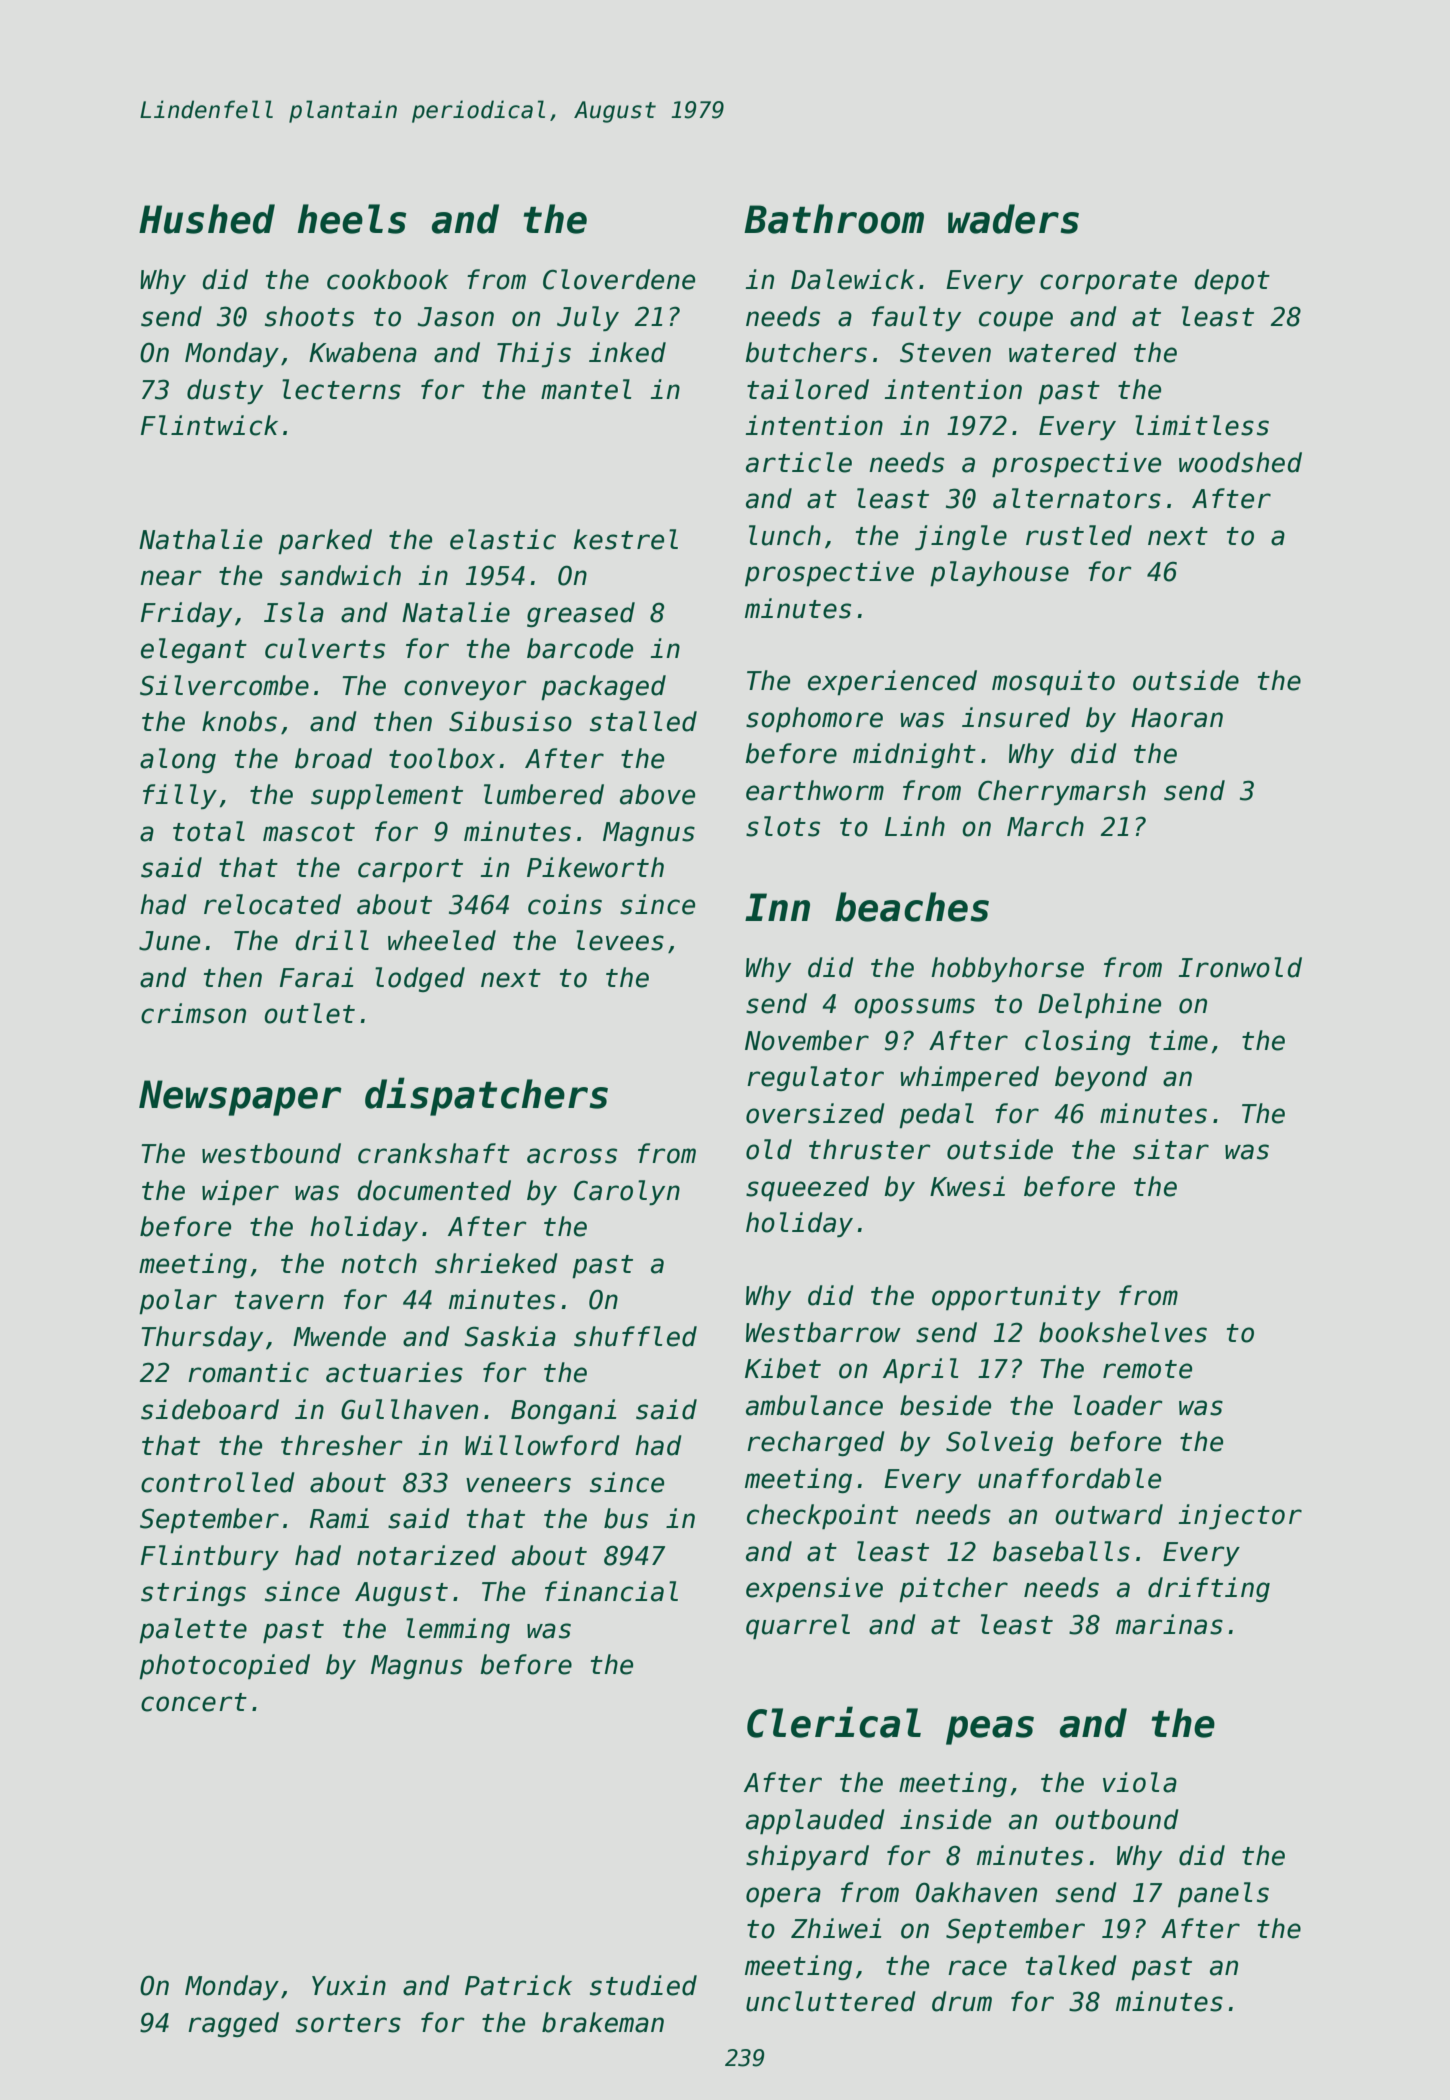  I want to click on limitless, so click(1202, 425).
